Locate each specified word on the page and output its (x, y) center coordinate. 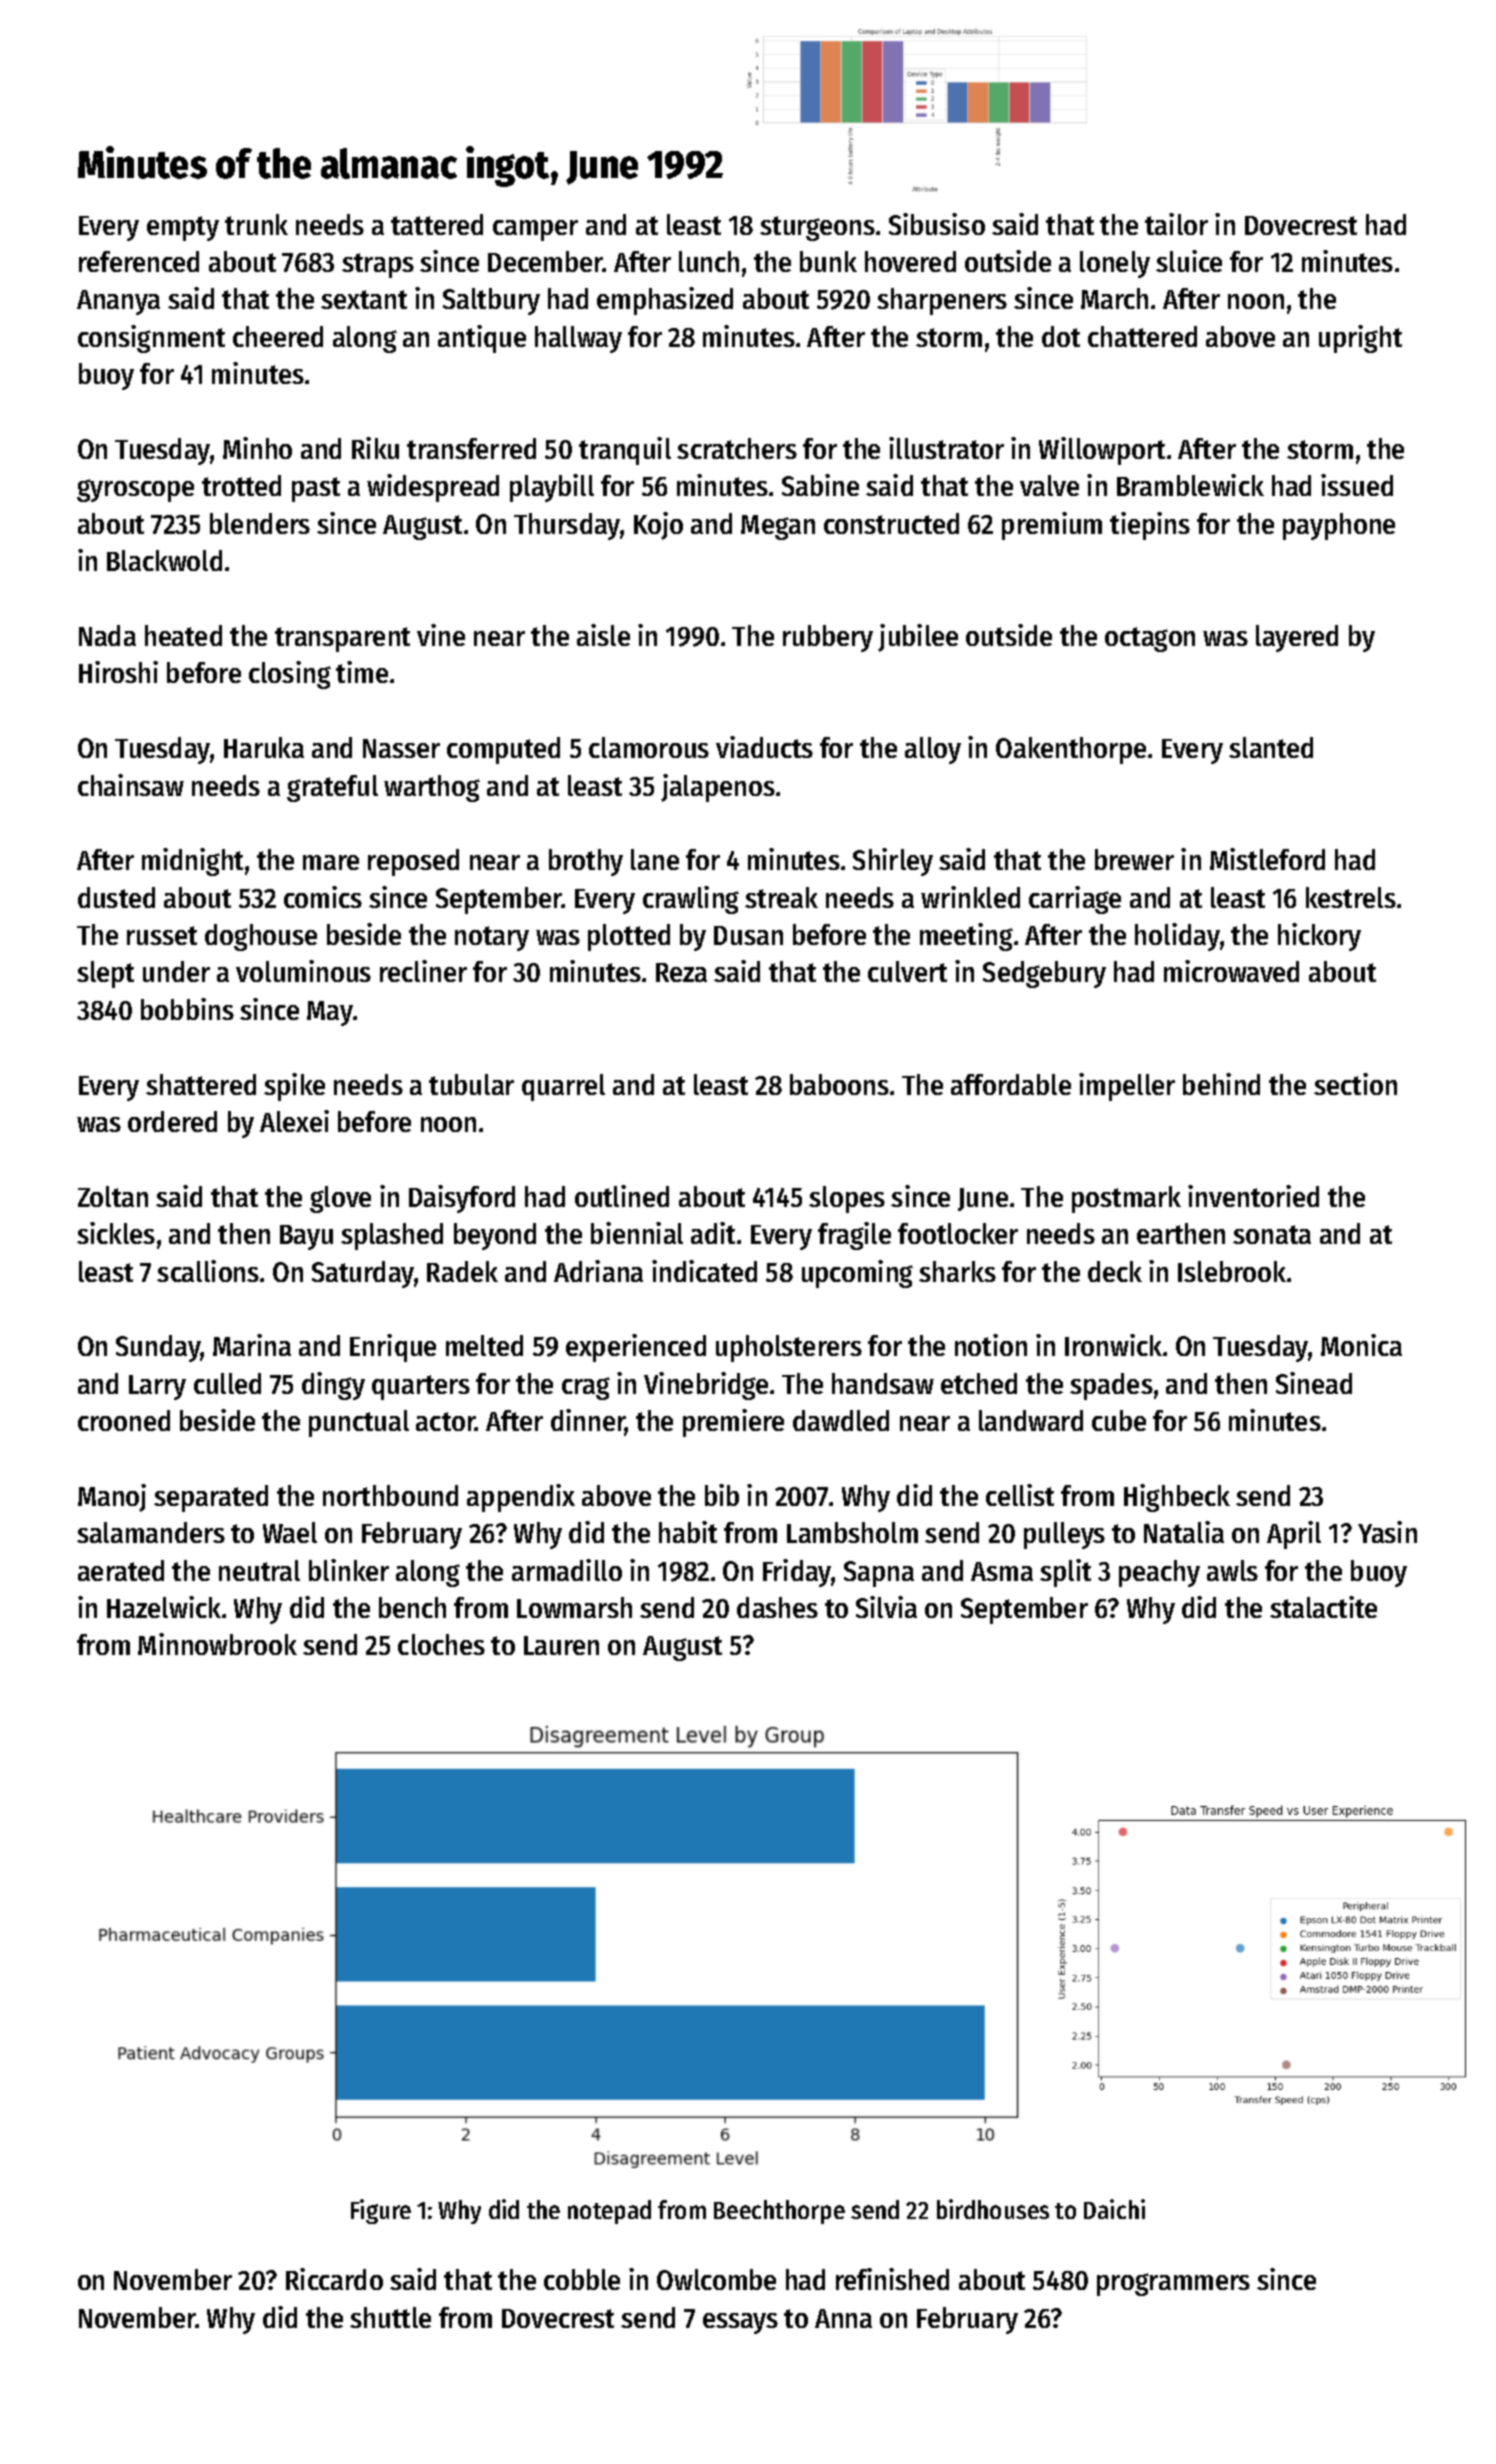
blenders (260, 523)
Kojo (658, 526)
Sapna (879, 1574)
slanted (1271, 747)
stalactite (1323, 1607)
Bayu (306, 1237)
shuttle (390, 2317)
